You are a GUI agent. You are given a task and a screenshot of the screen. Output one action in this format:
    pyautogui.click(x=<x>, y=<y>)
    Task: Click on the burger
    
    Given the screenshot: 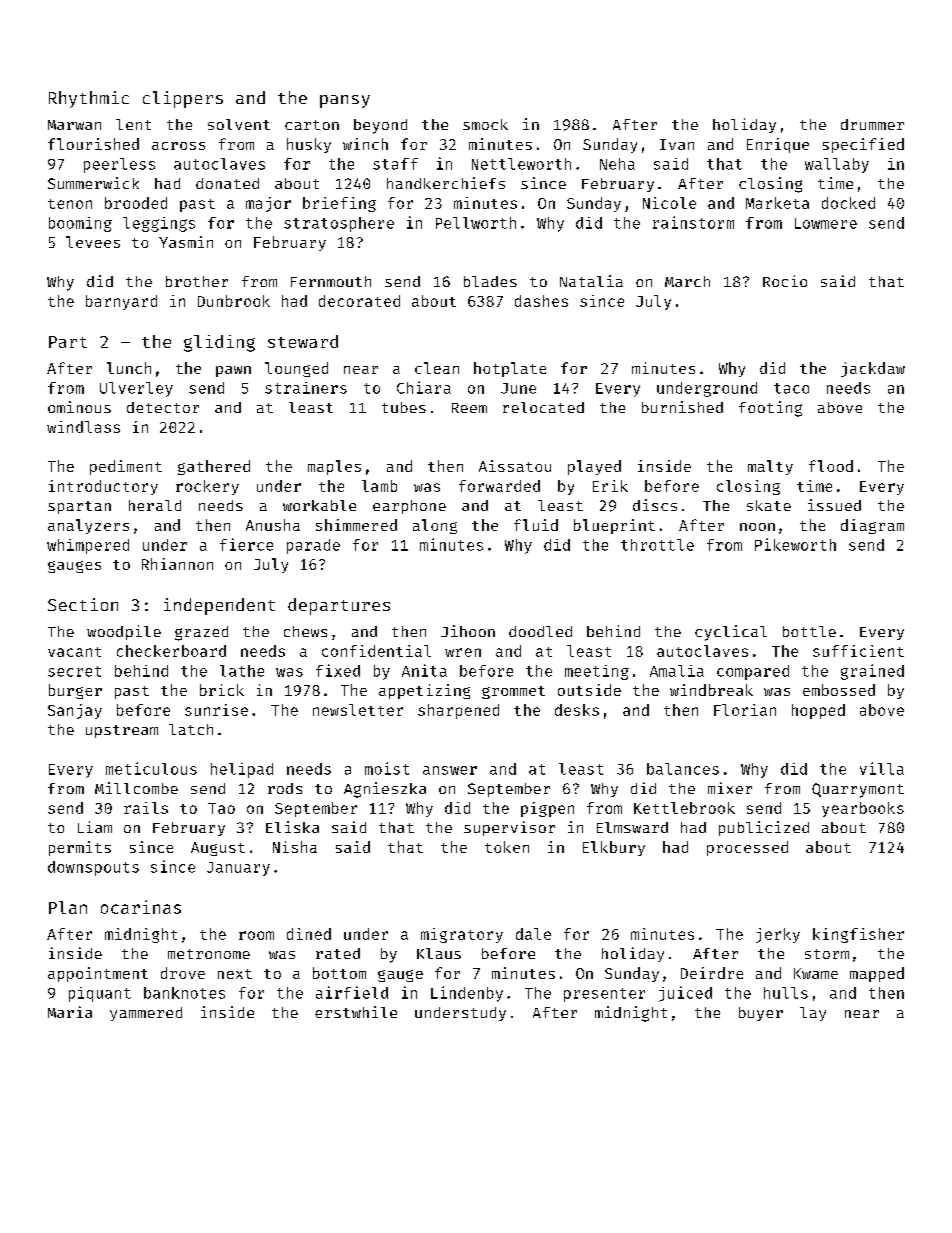 What is the action you would take?
    pyautogui.click(x=75, y=691)
